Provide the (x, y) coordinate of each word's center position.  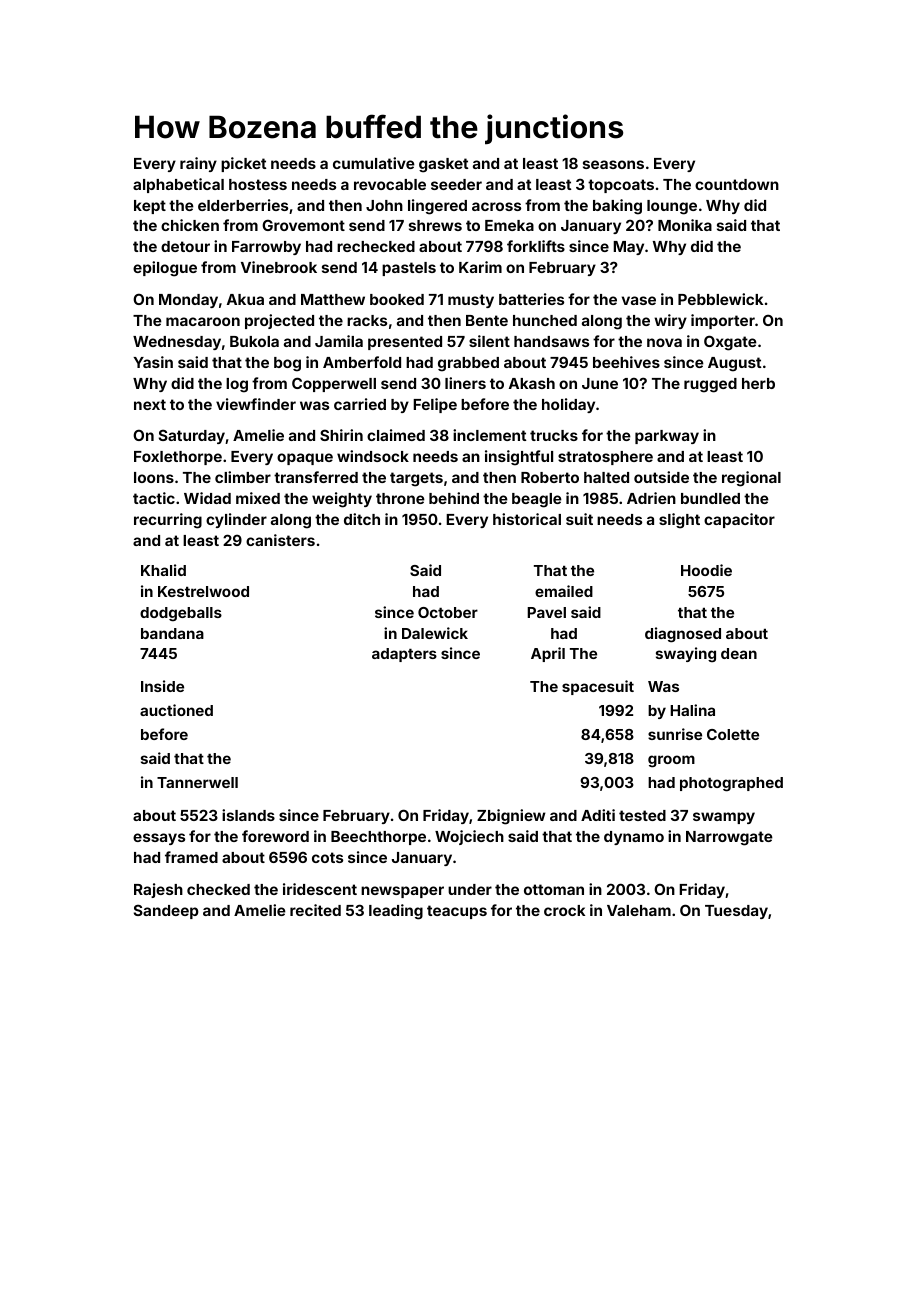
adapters (404, 655)
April (548, 654)
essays (159, 839)
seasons (613, 164)
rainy (198, 164)
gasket (443, 165)
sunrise (675, 734)
